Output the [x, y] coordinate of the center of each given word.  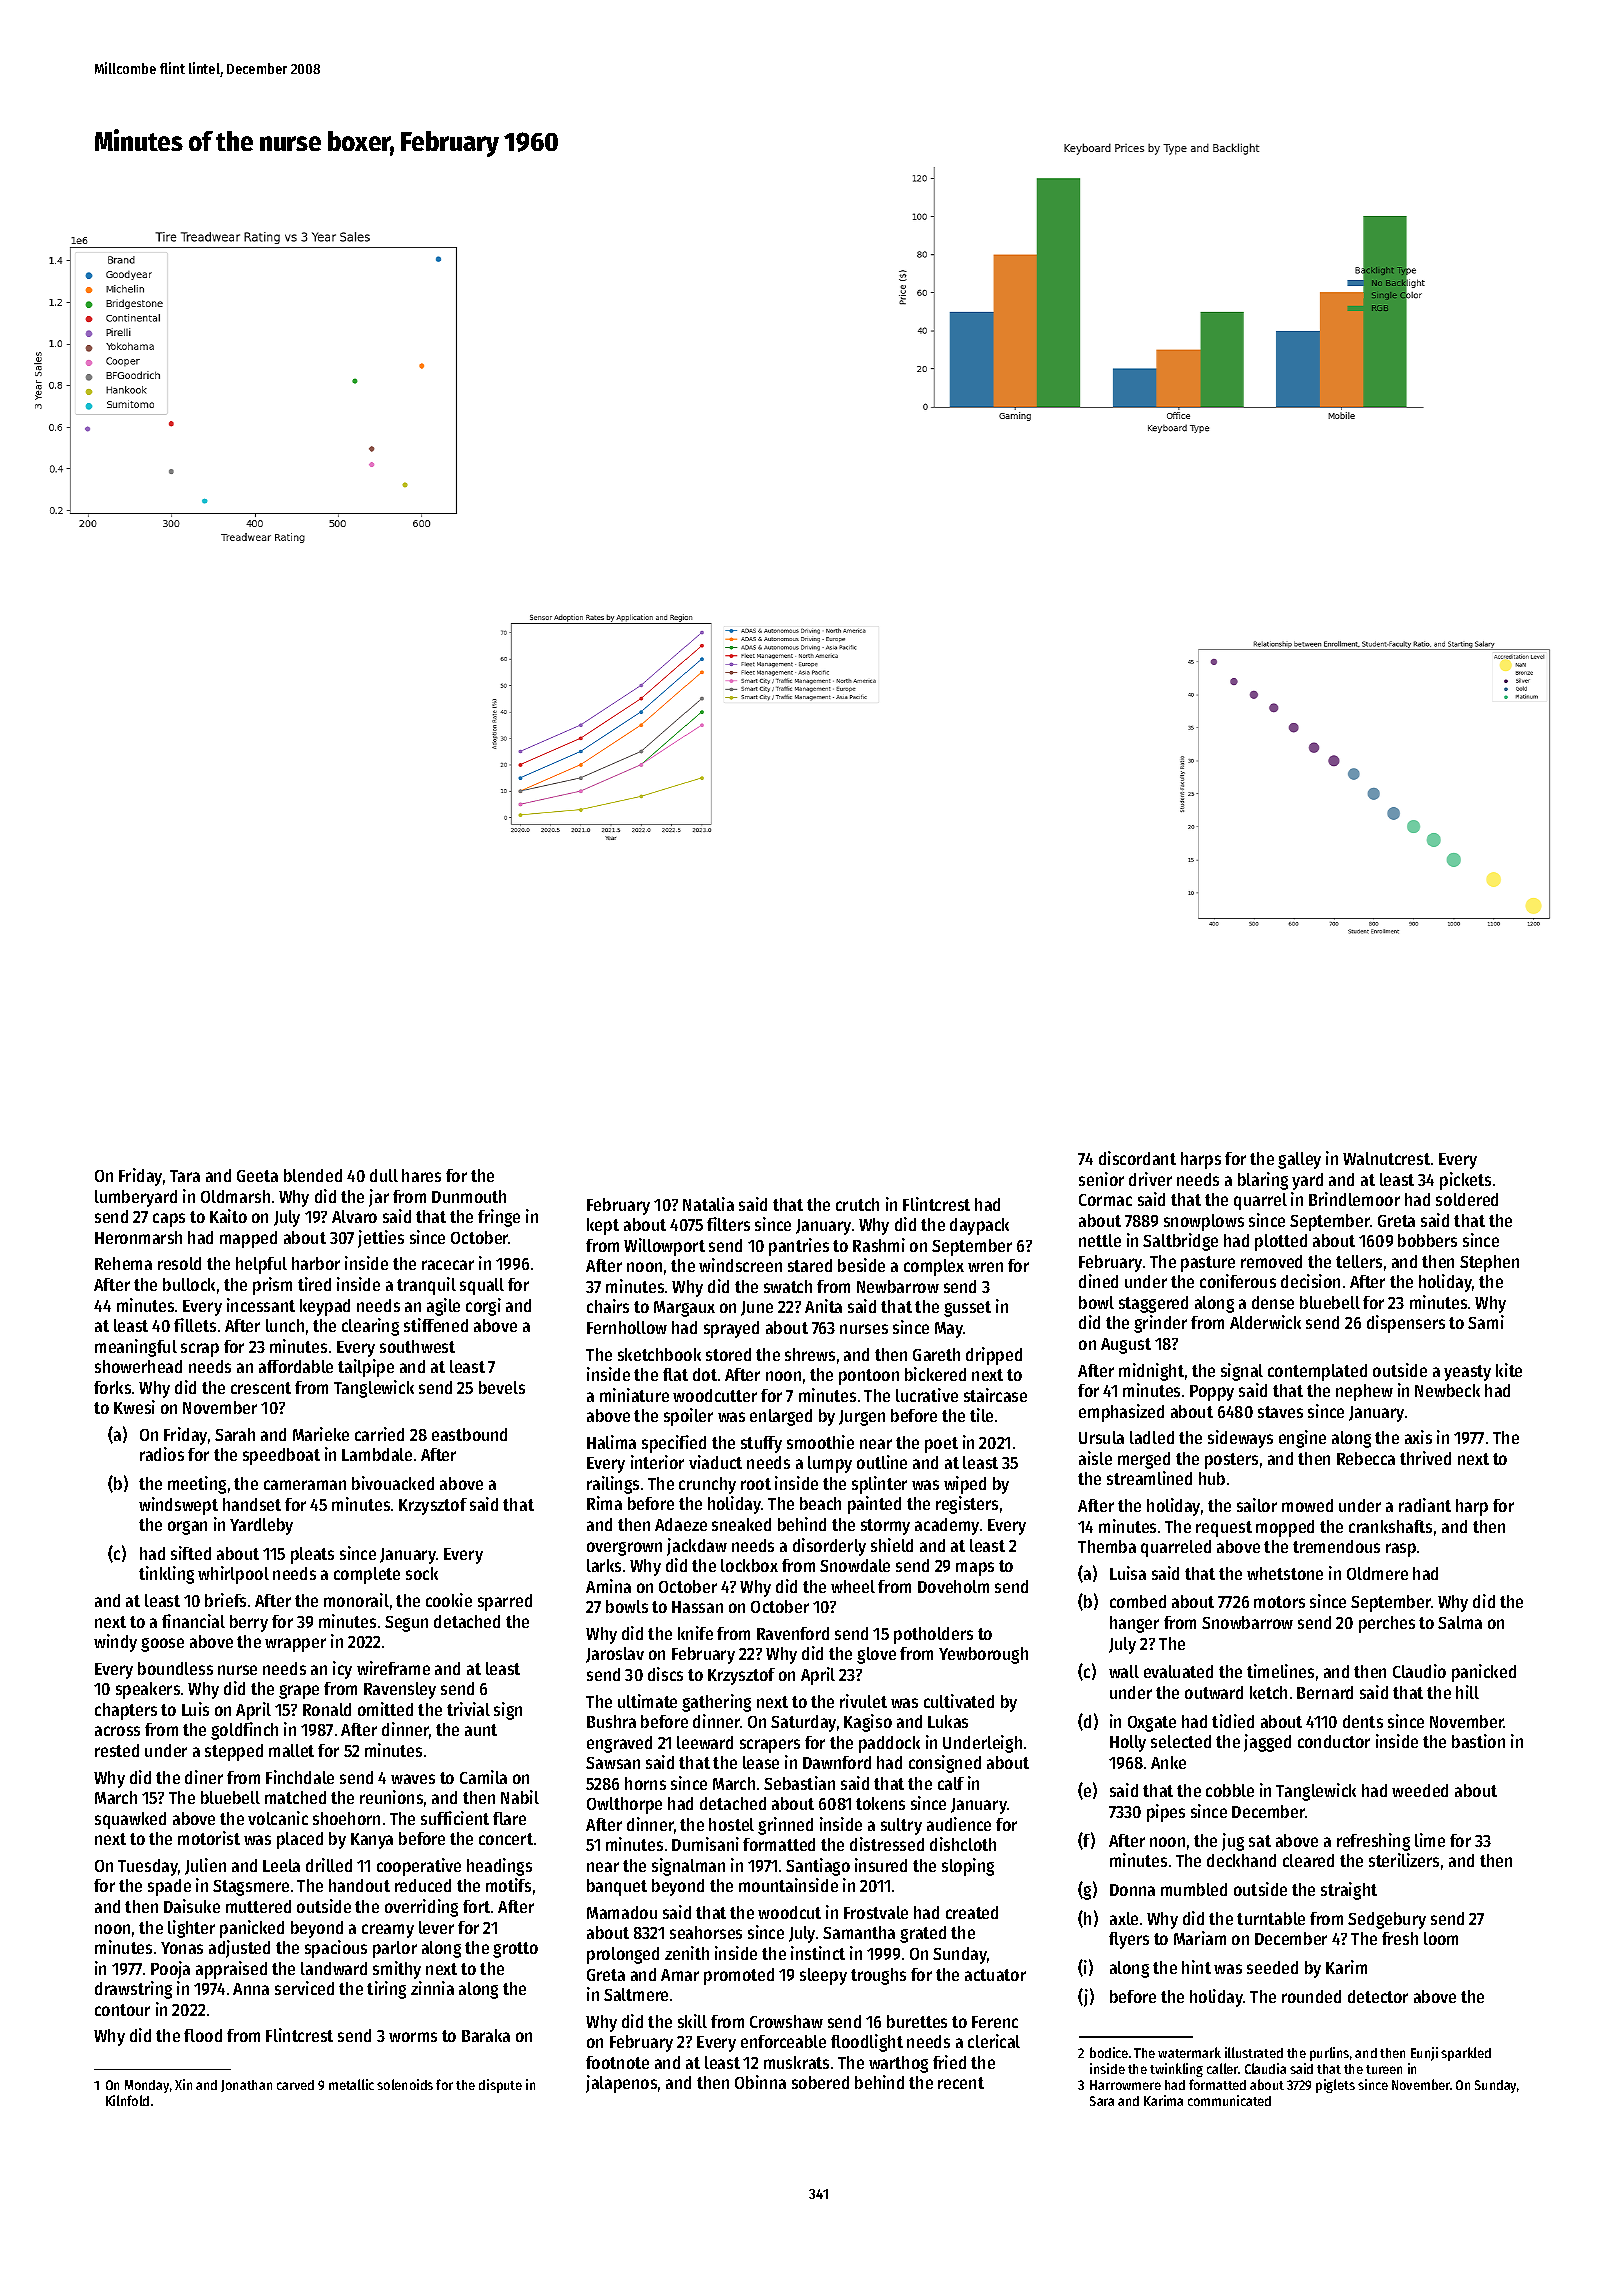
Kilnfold [127, 2100]
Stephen [1489, 1263]
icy [342, 1670]
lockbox [749, 1565]
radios [162, 1454]
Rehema [123, 1263]
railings [613, 1485]
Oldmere [1377, 1573]
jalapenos [621, 2084]
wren [985, 1267]
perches [1387, 1624]
